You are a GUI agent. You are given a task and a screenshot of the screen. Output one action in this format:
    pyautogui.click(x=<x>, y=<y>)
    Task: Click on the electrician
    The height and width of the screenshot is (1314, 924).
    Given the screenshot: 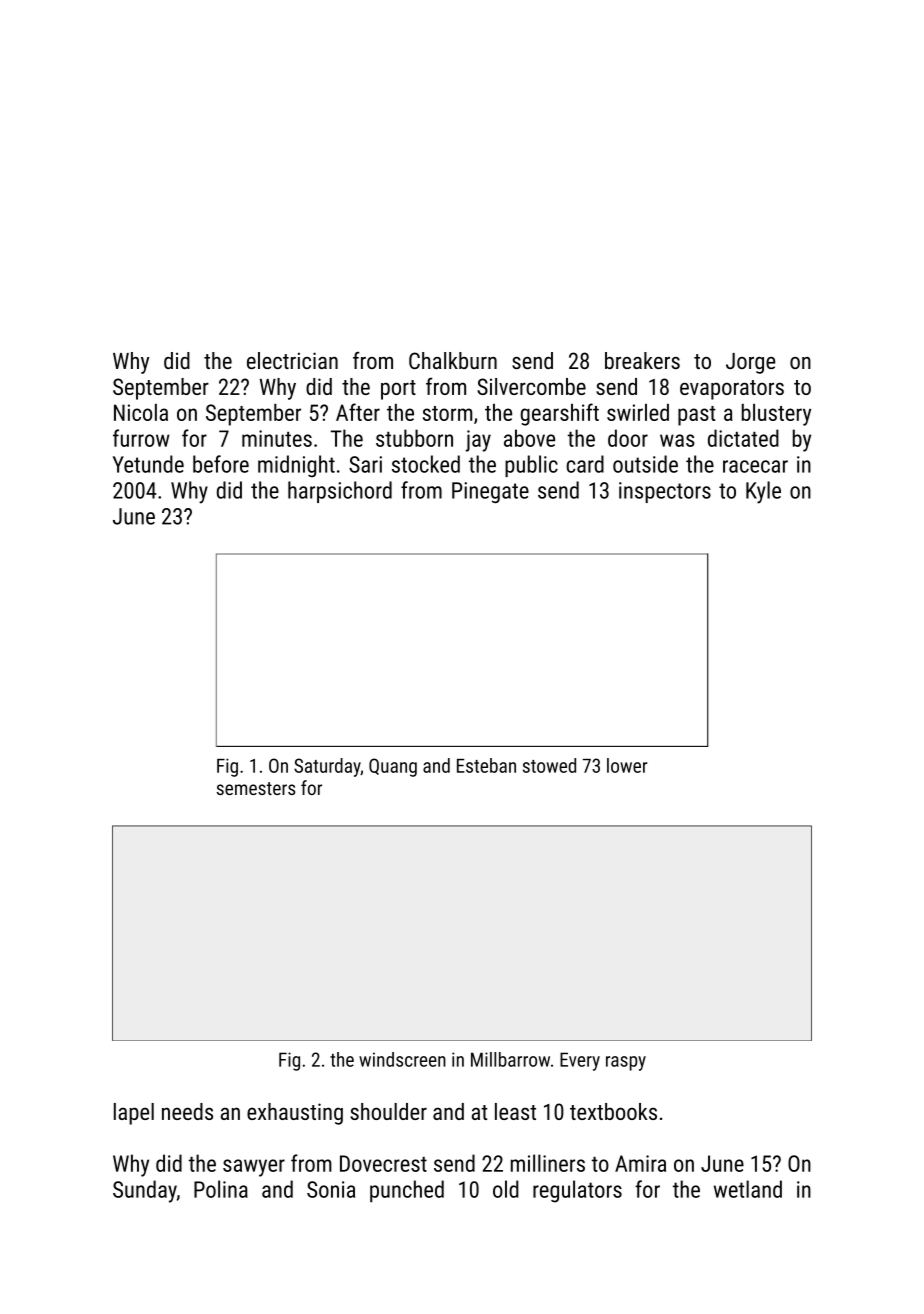 What is the action you would take?
    pyautogui.click(x=292, y=360)
